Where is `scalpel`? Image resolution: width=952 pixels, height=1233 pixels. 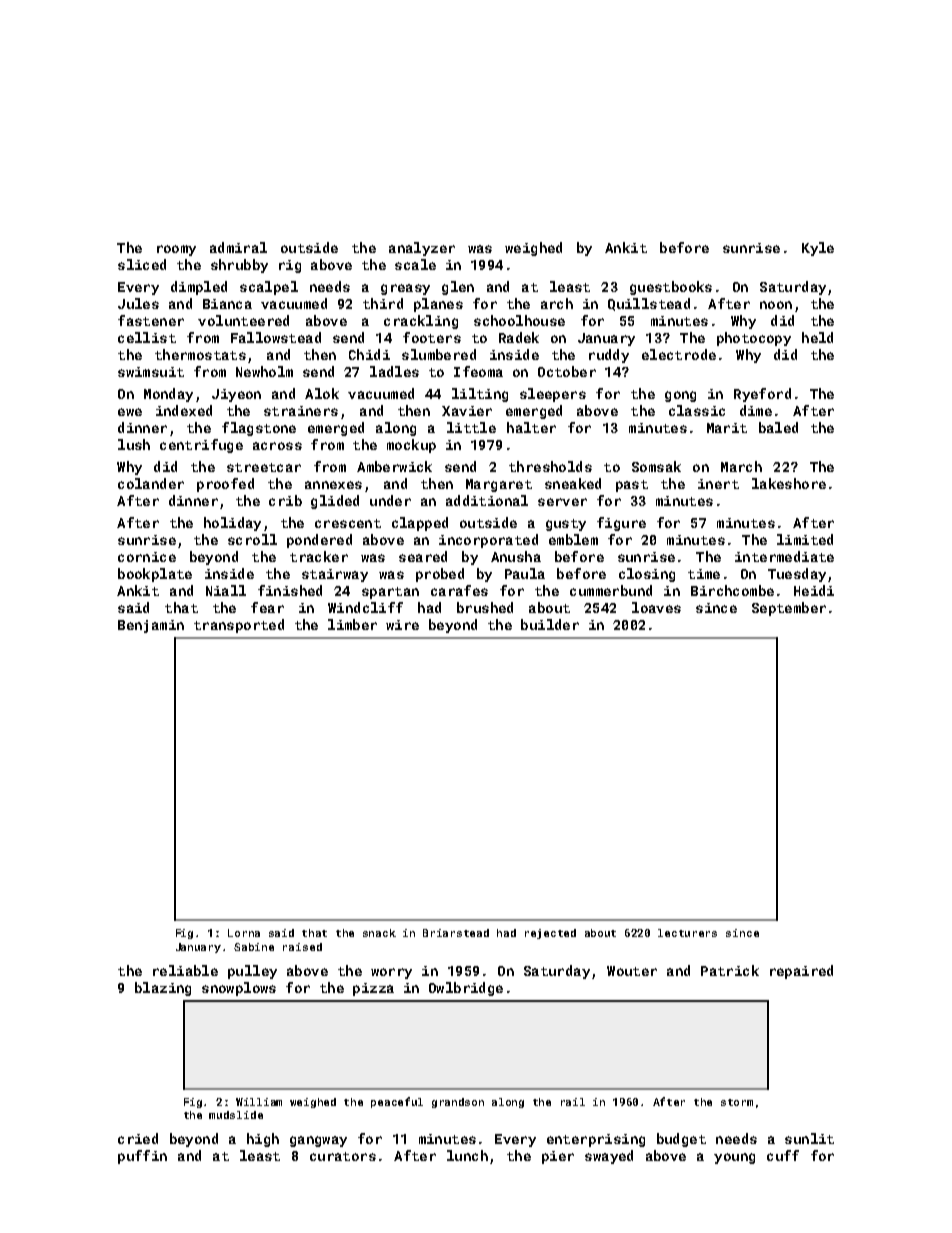 scalpel is located at coordinates (269, 288).
